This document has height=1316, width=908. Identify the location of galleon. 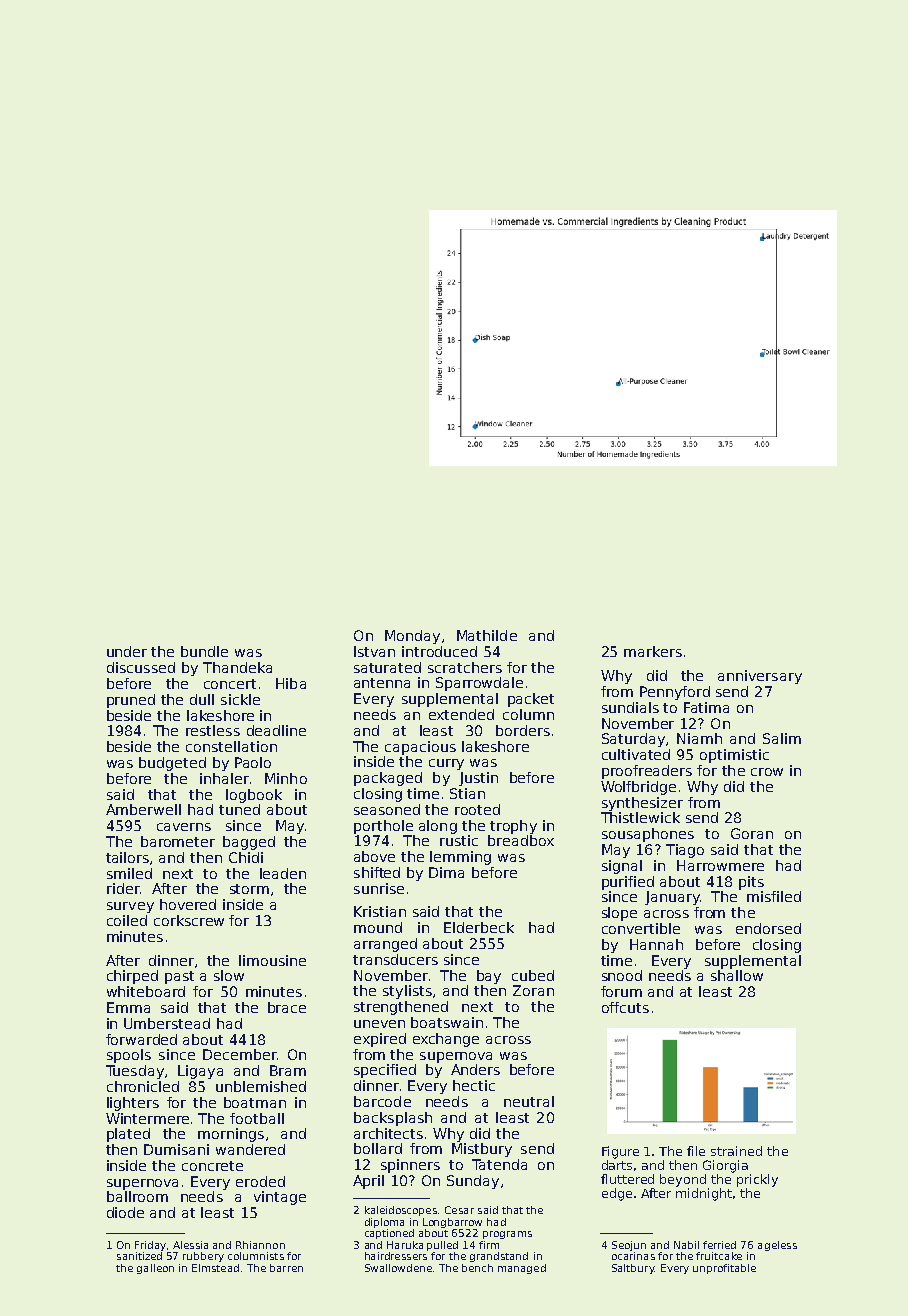
(155, 1269).
